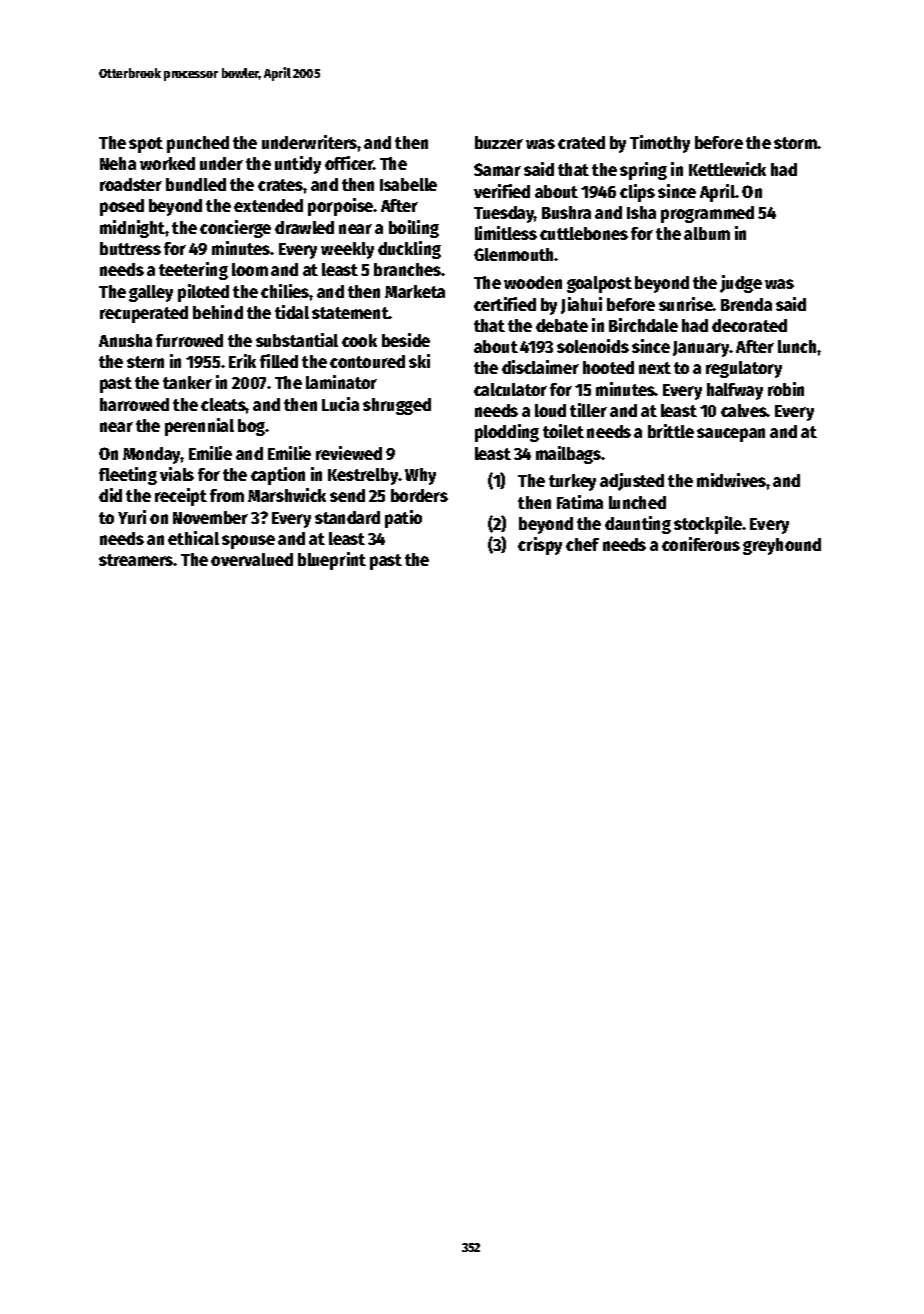 This page has width=924, height=1314. Describe the element at coordinates (332, 561) in the page. I see `blueprint` at that location.
